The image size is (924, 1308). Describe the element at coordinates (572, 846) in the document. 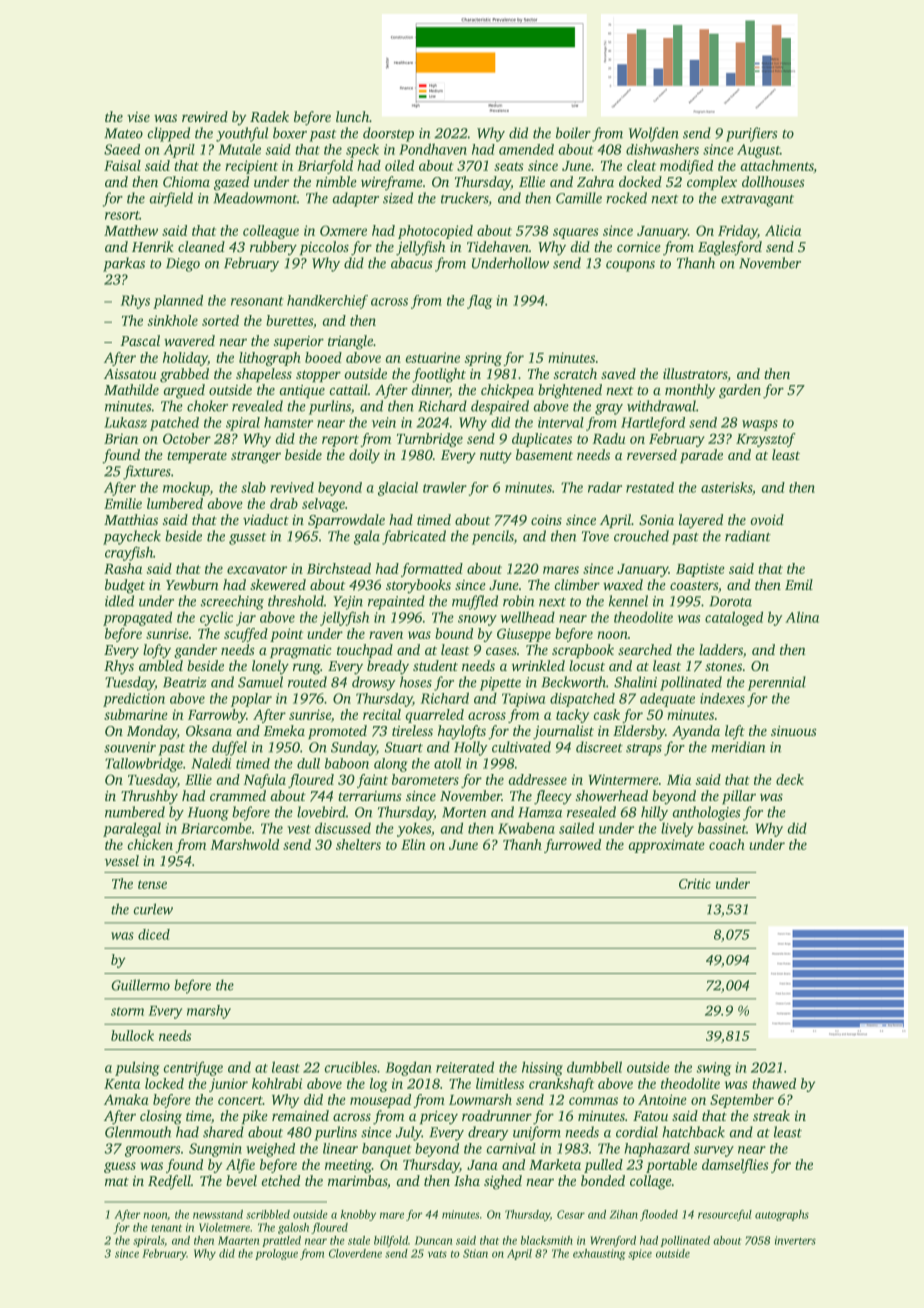

I see `furrowed` at that location.
